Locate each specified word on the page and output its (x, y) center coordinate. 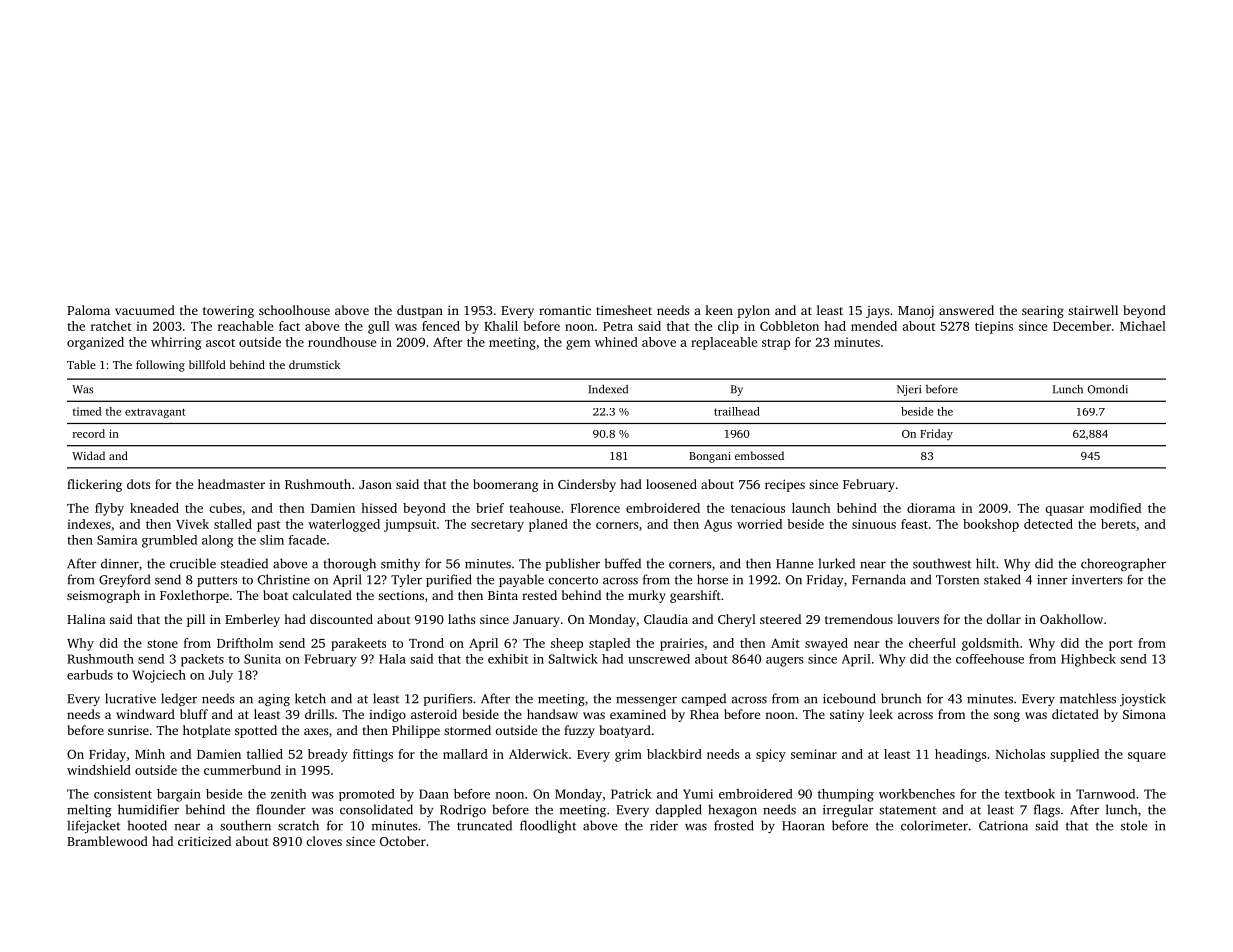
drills (319, 714)
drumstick (314, 364)
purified (449, 580)
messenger (646, 701)
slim (272, 540)
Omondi (1107, 389)
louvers (918, 619)
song (1007, 717)
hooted (147, 825)
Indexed (608, 389)
